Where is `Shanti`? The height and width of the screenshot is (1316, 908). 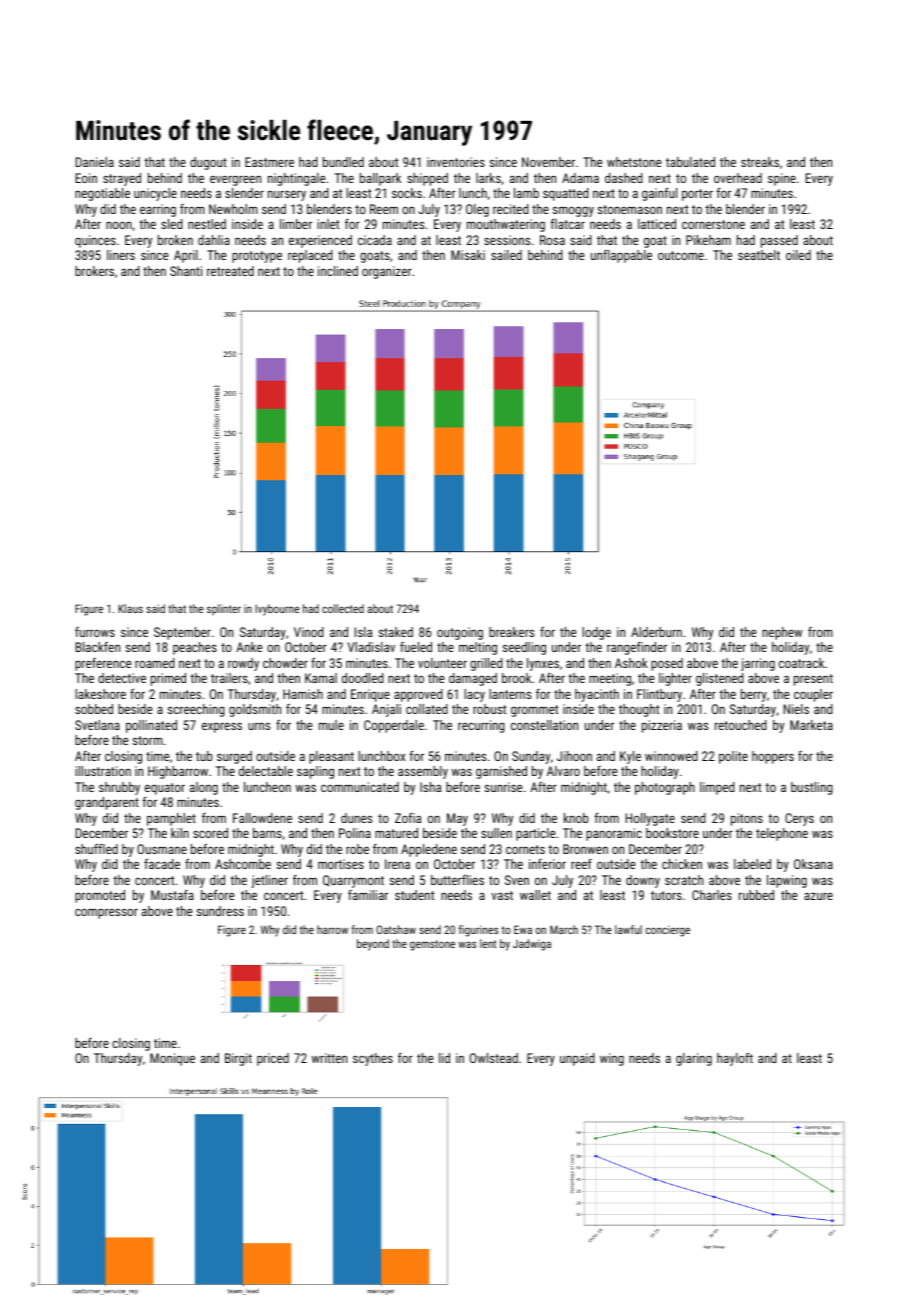 Shanti is located at coordinates (186, 271).
